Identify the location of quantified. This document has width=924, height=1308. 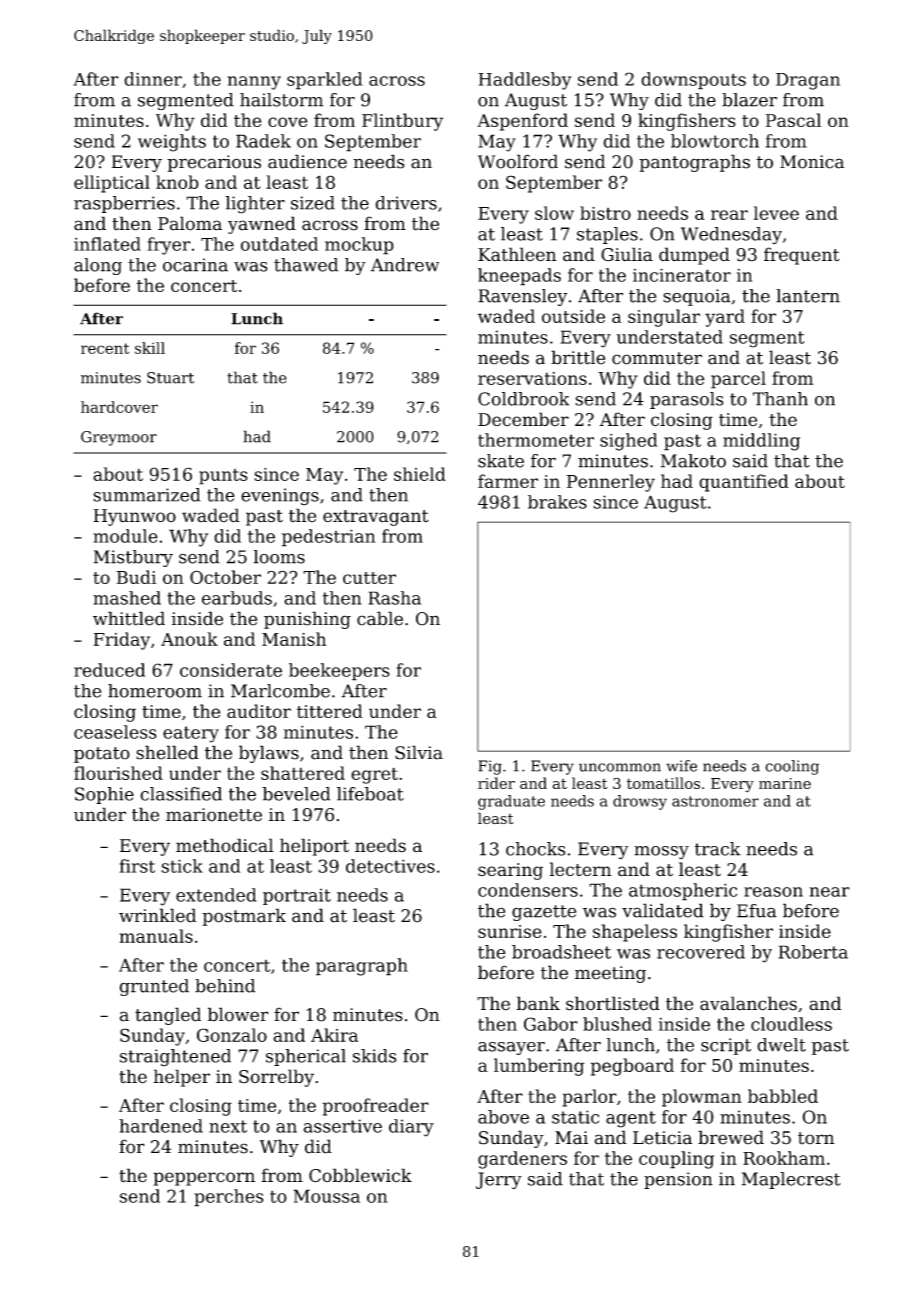
(744, 483).
